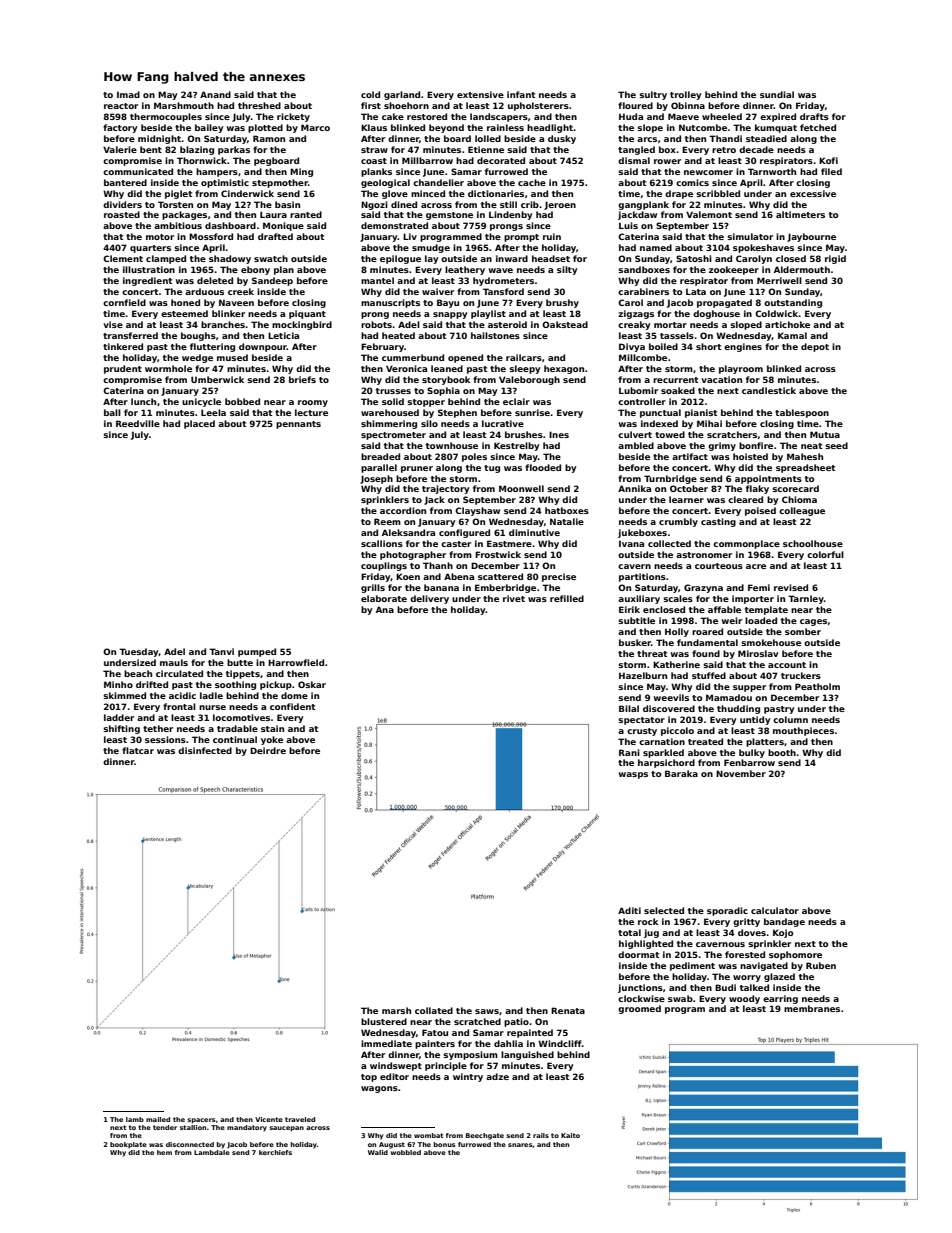  Describe the element at coordinates (269, 1119) in the image. I see `Vicente` at that location.
